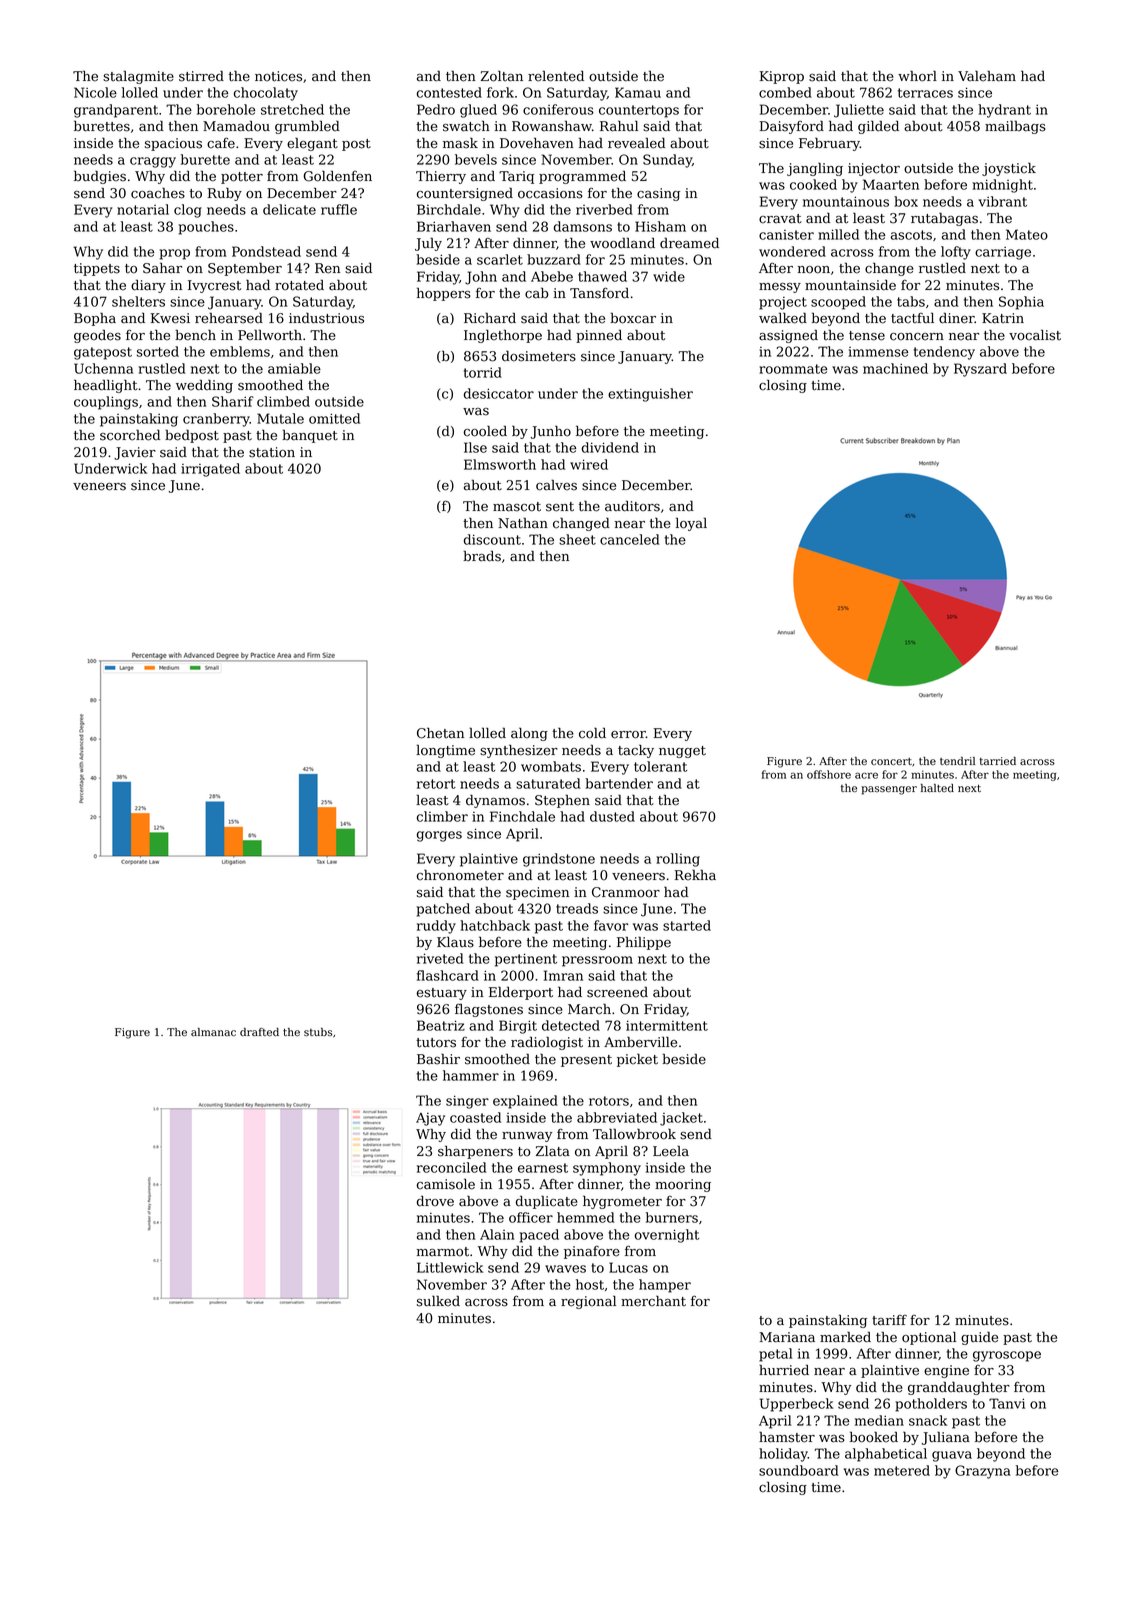  What do you see at coordinates (859, 111) in the image?
I see `Juliette` at bounding box center [859, 111].
